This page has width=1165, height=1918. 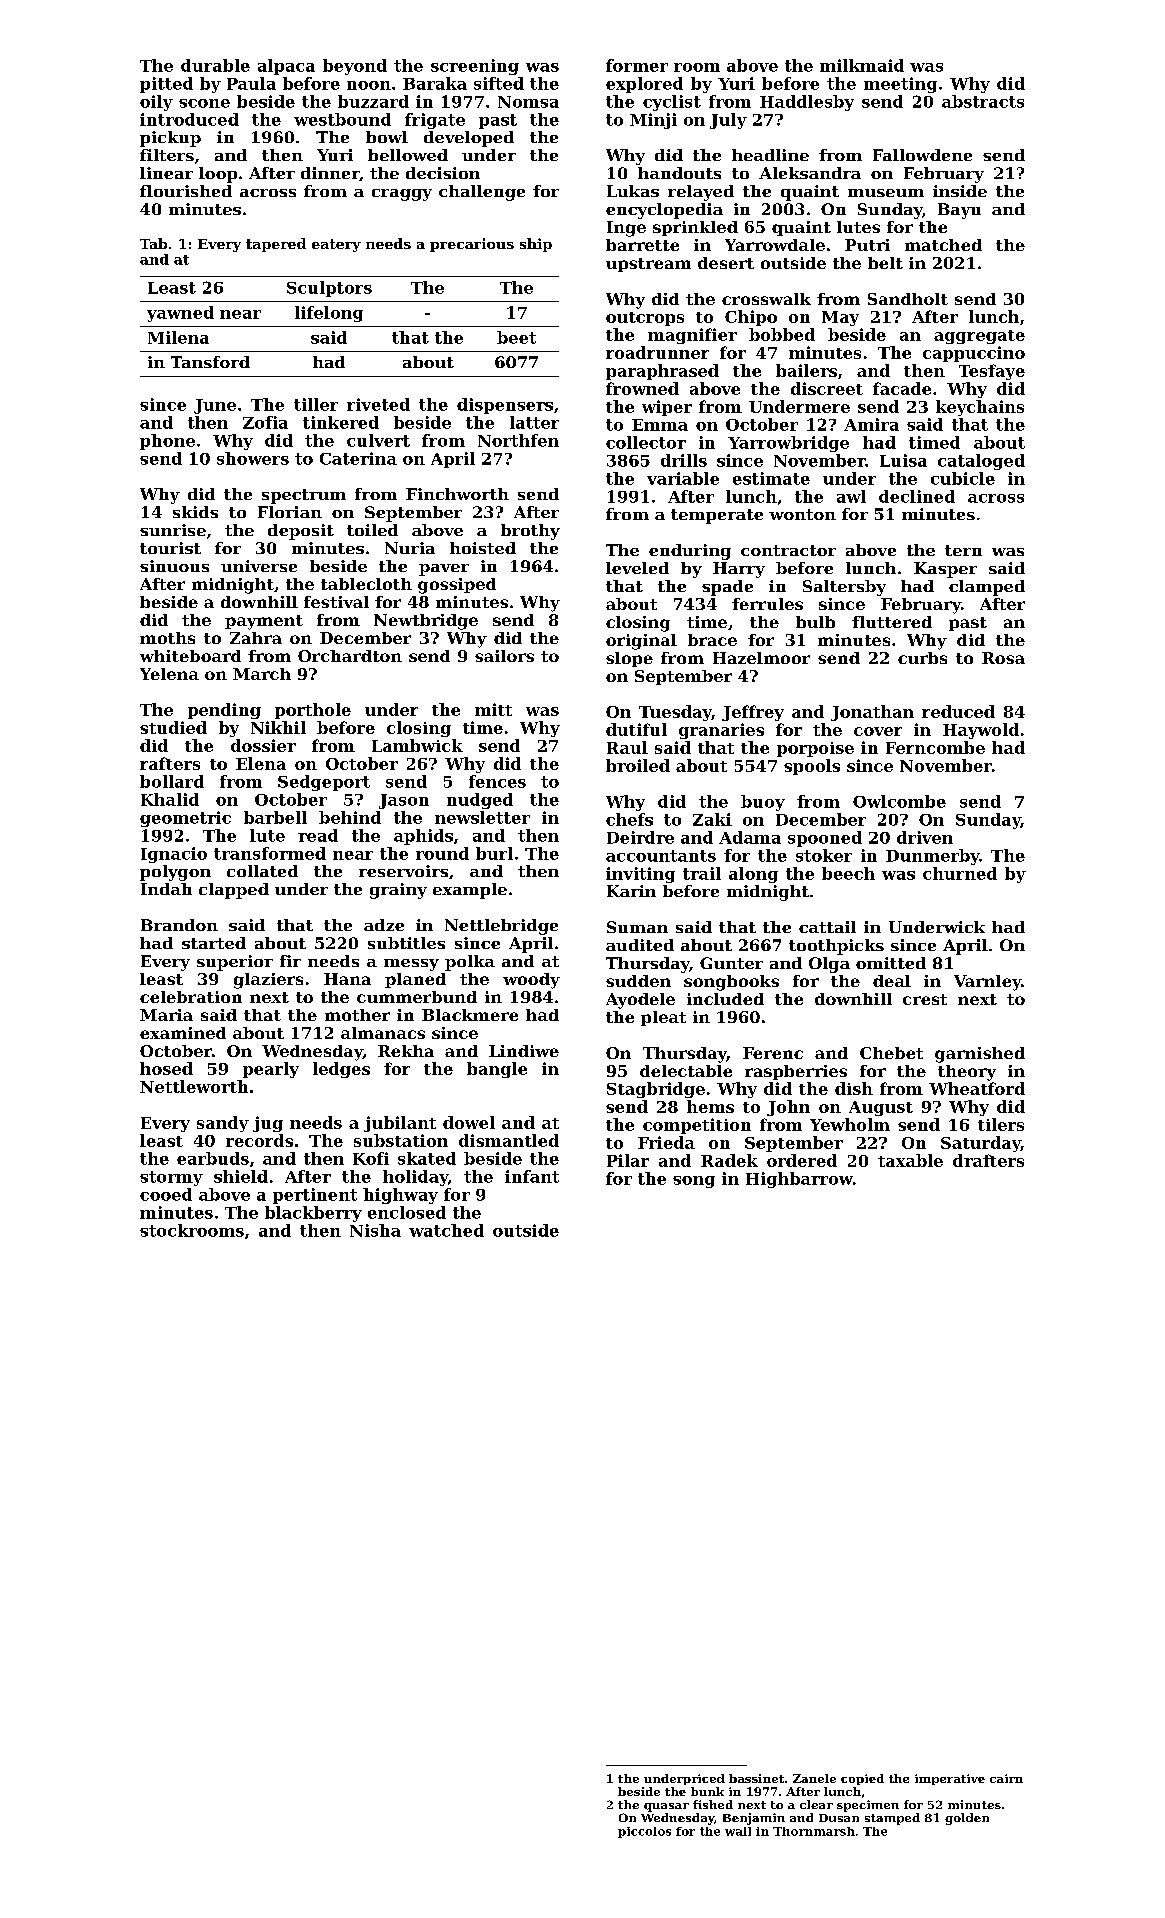 I want to click on superior, so click(x=235, y=963).
